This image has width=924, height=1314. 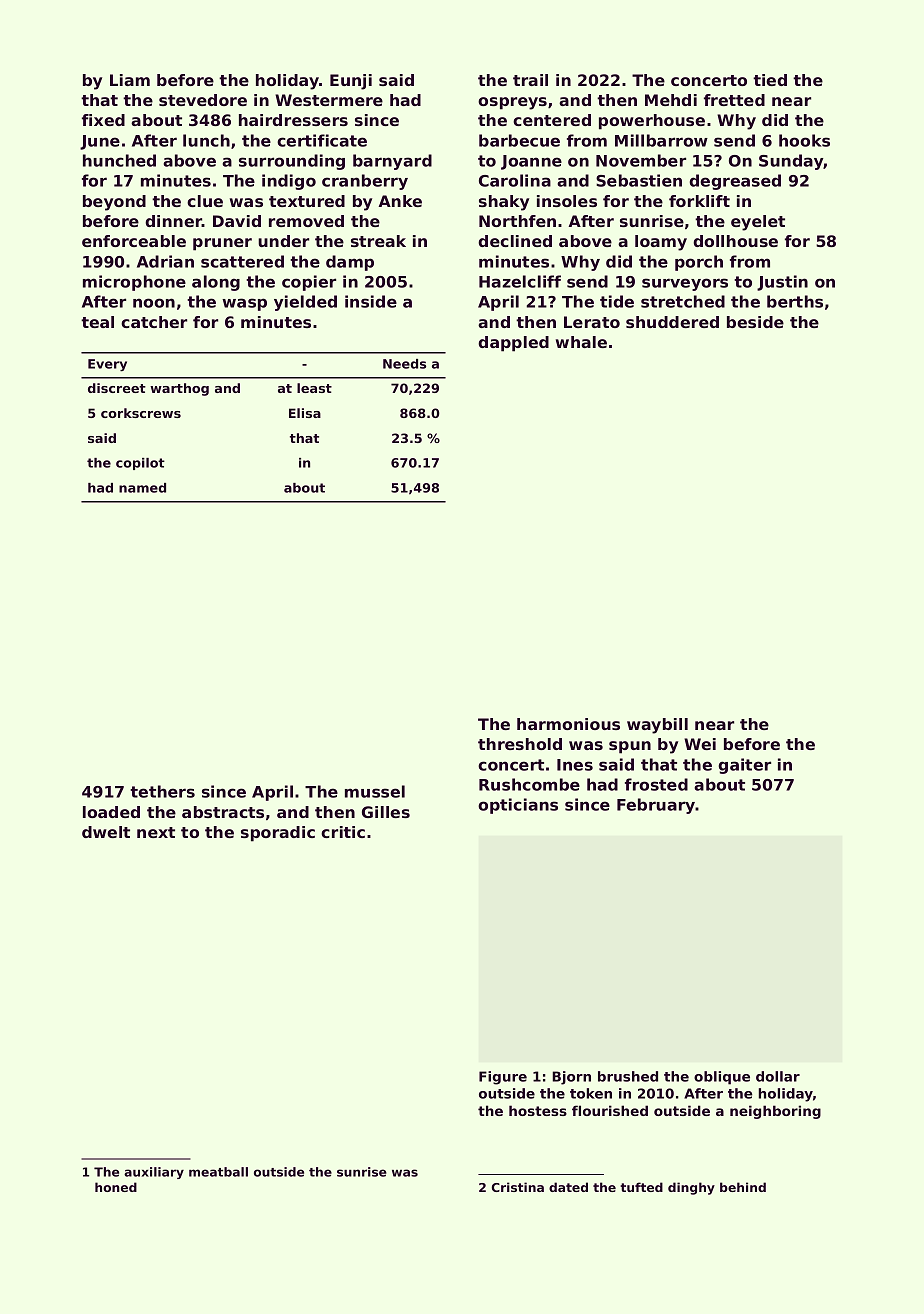 What do you see at coordinates (351, 82) in the image?
I see `Eunji` at bounding box center [351, 82].
